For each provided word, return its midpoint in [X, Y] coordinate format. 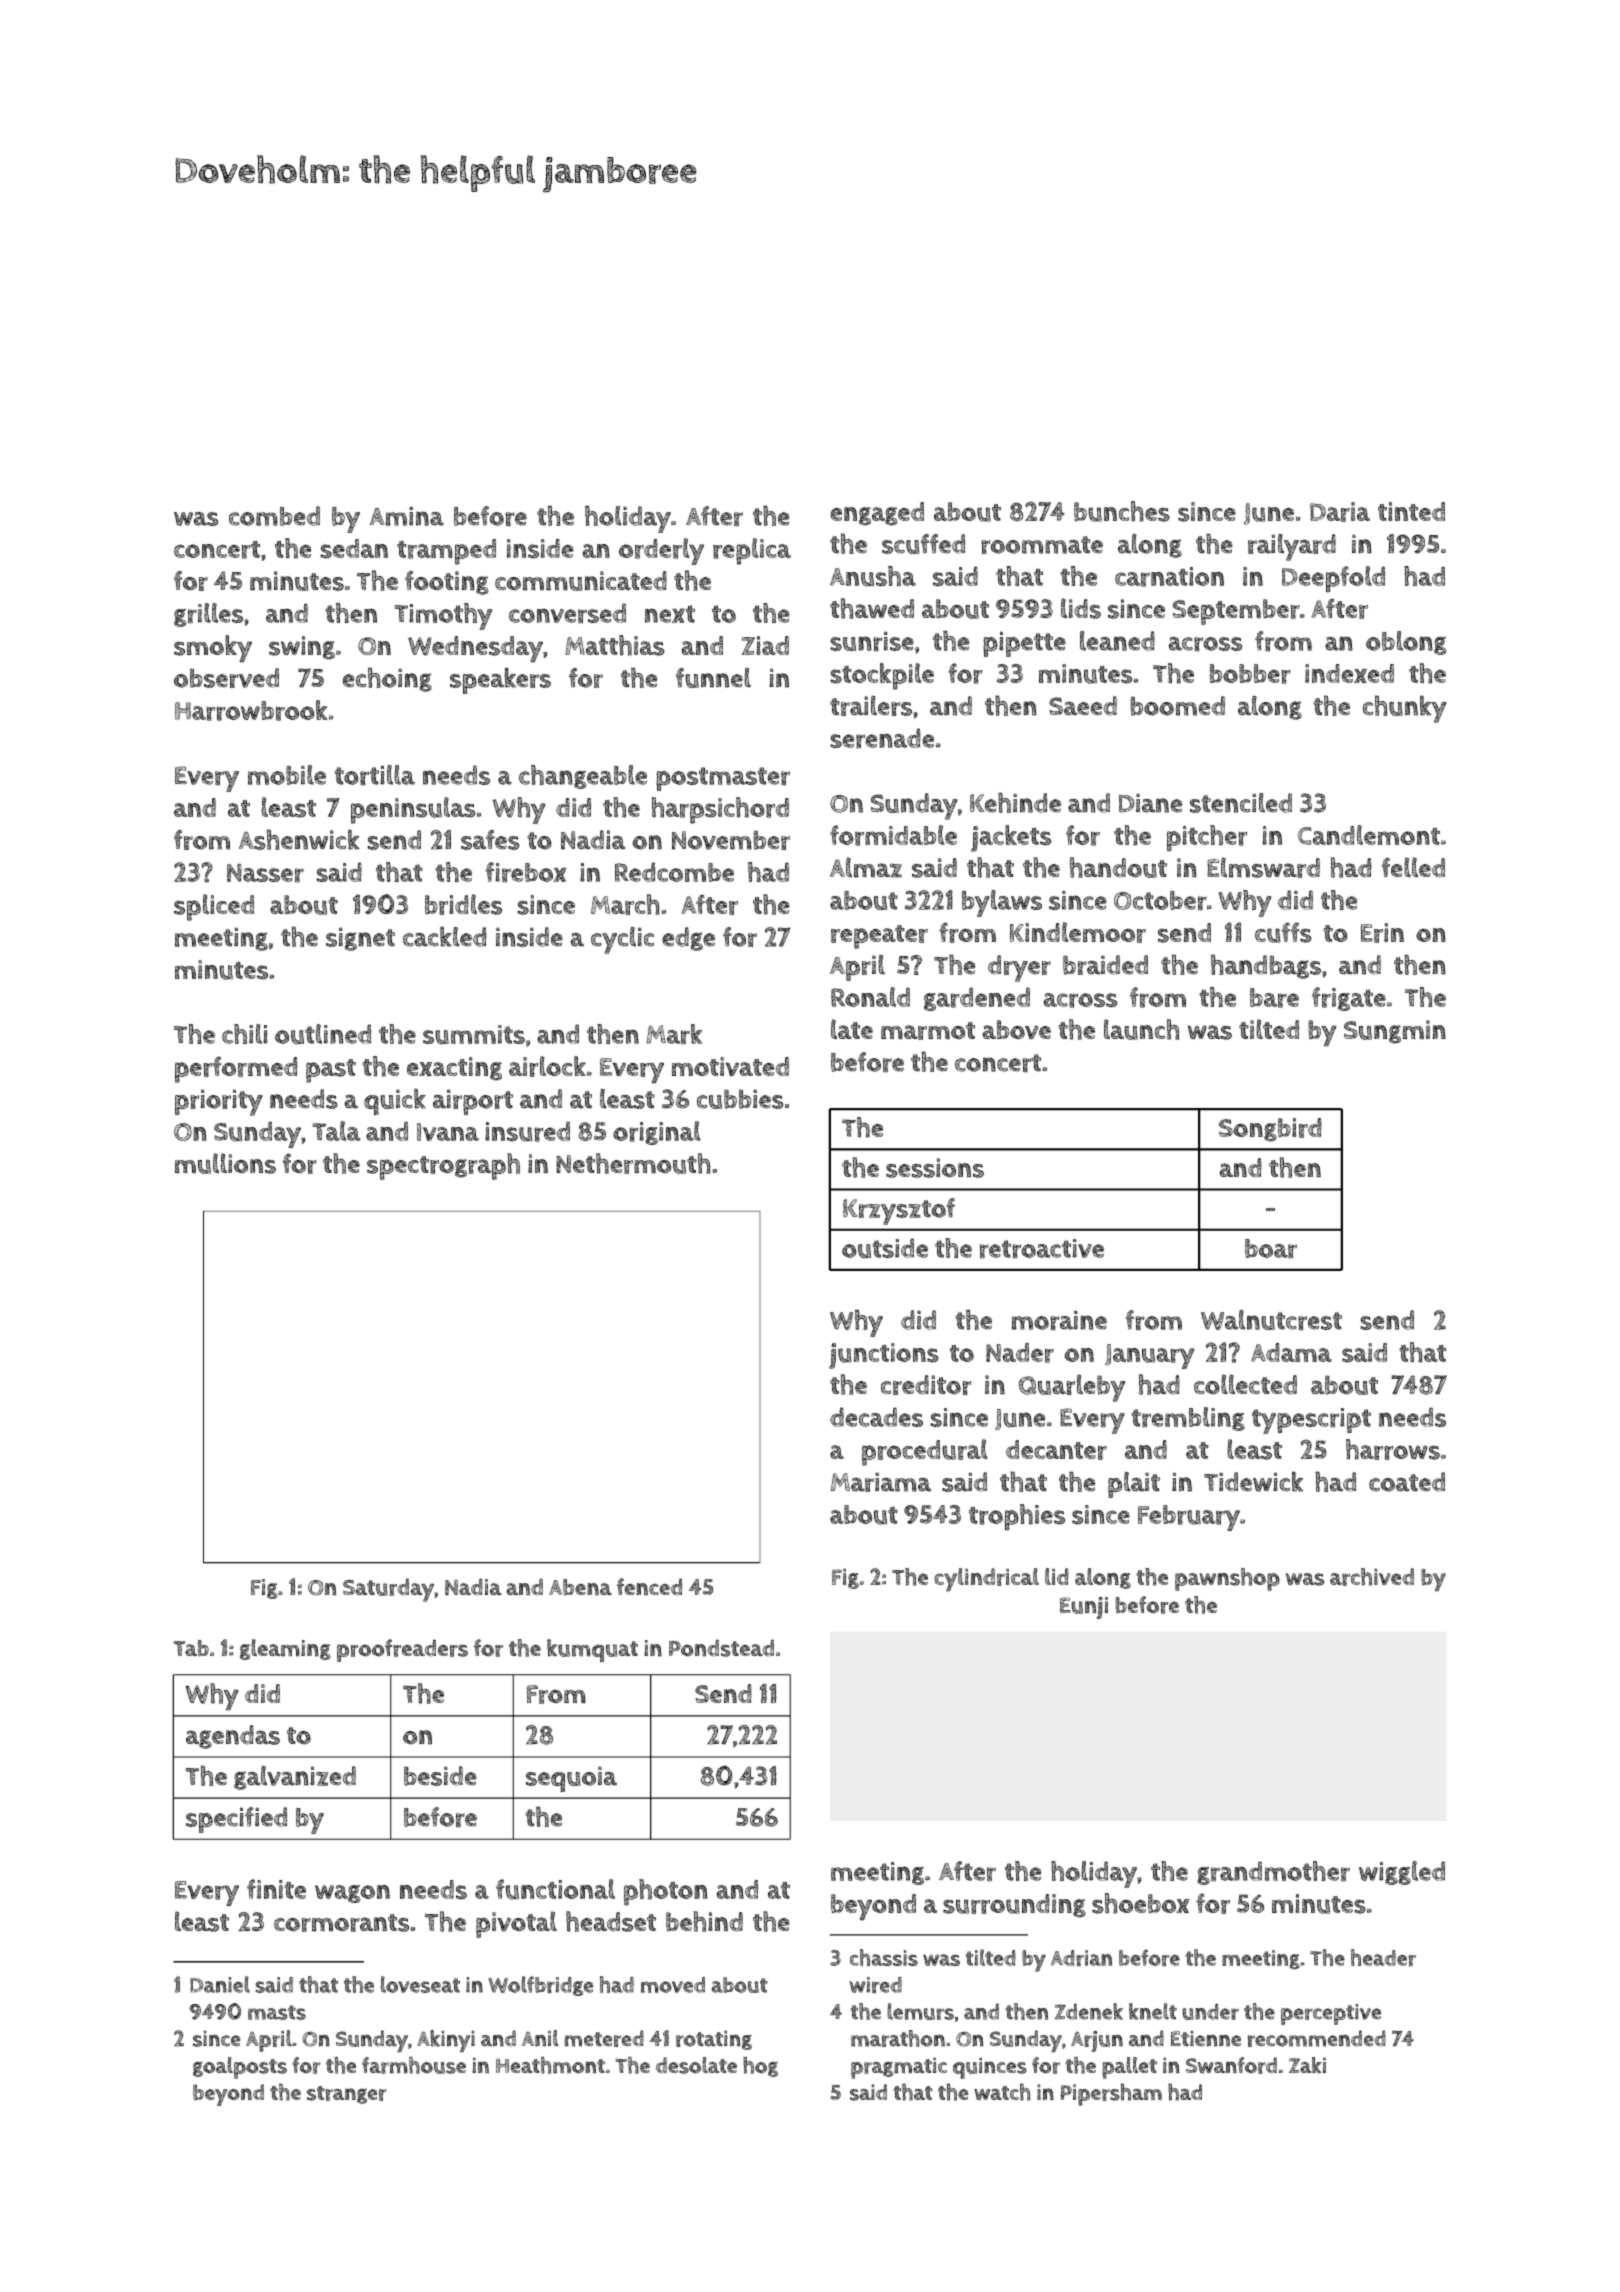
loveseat [420, 1984]
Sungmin [1395, 1032]
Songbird [1270, 1130]
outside [885, 1248]
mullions [225, 1163]
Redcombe [674, 872]
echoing [387, 679]
